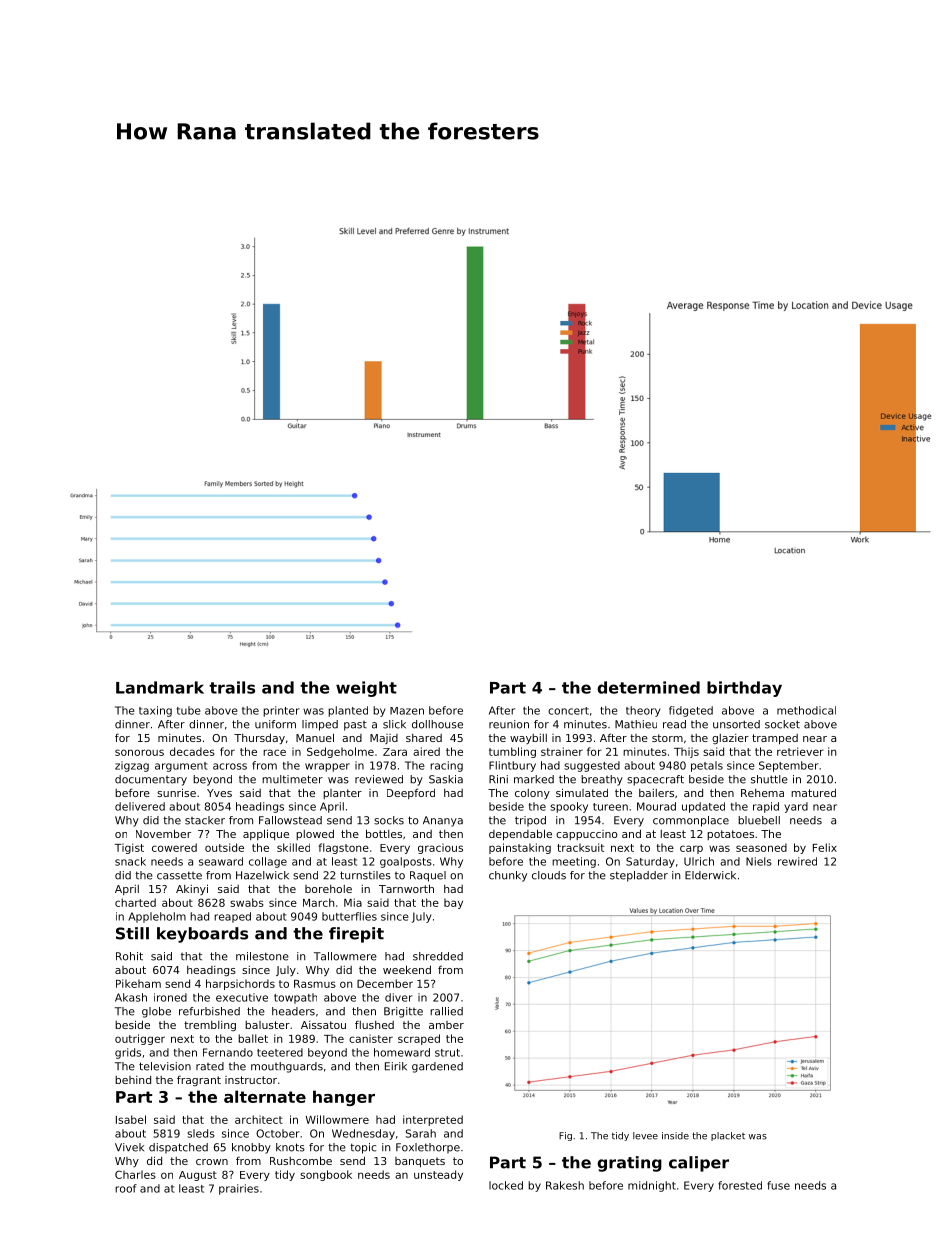  I want to click on fuse, so click(778, 1185).
